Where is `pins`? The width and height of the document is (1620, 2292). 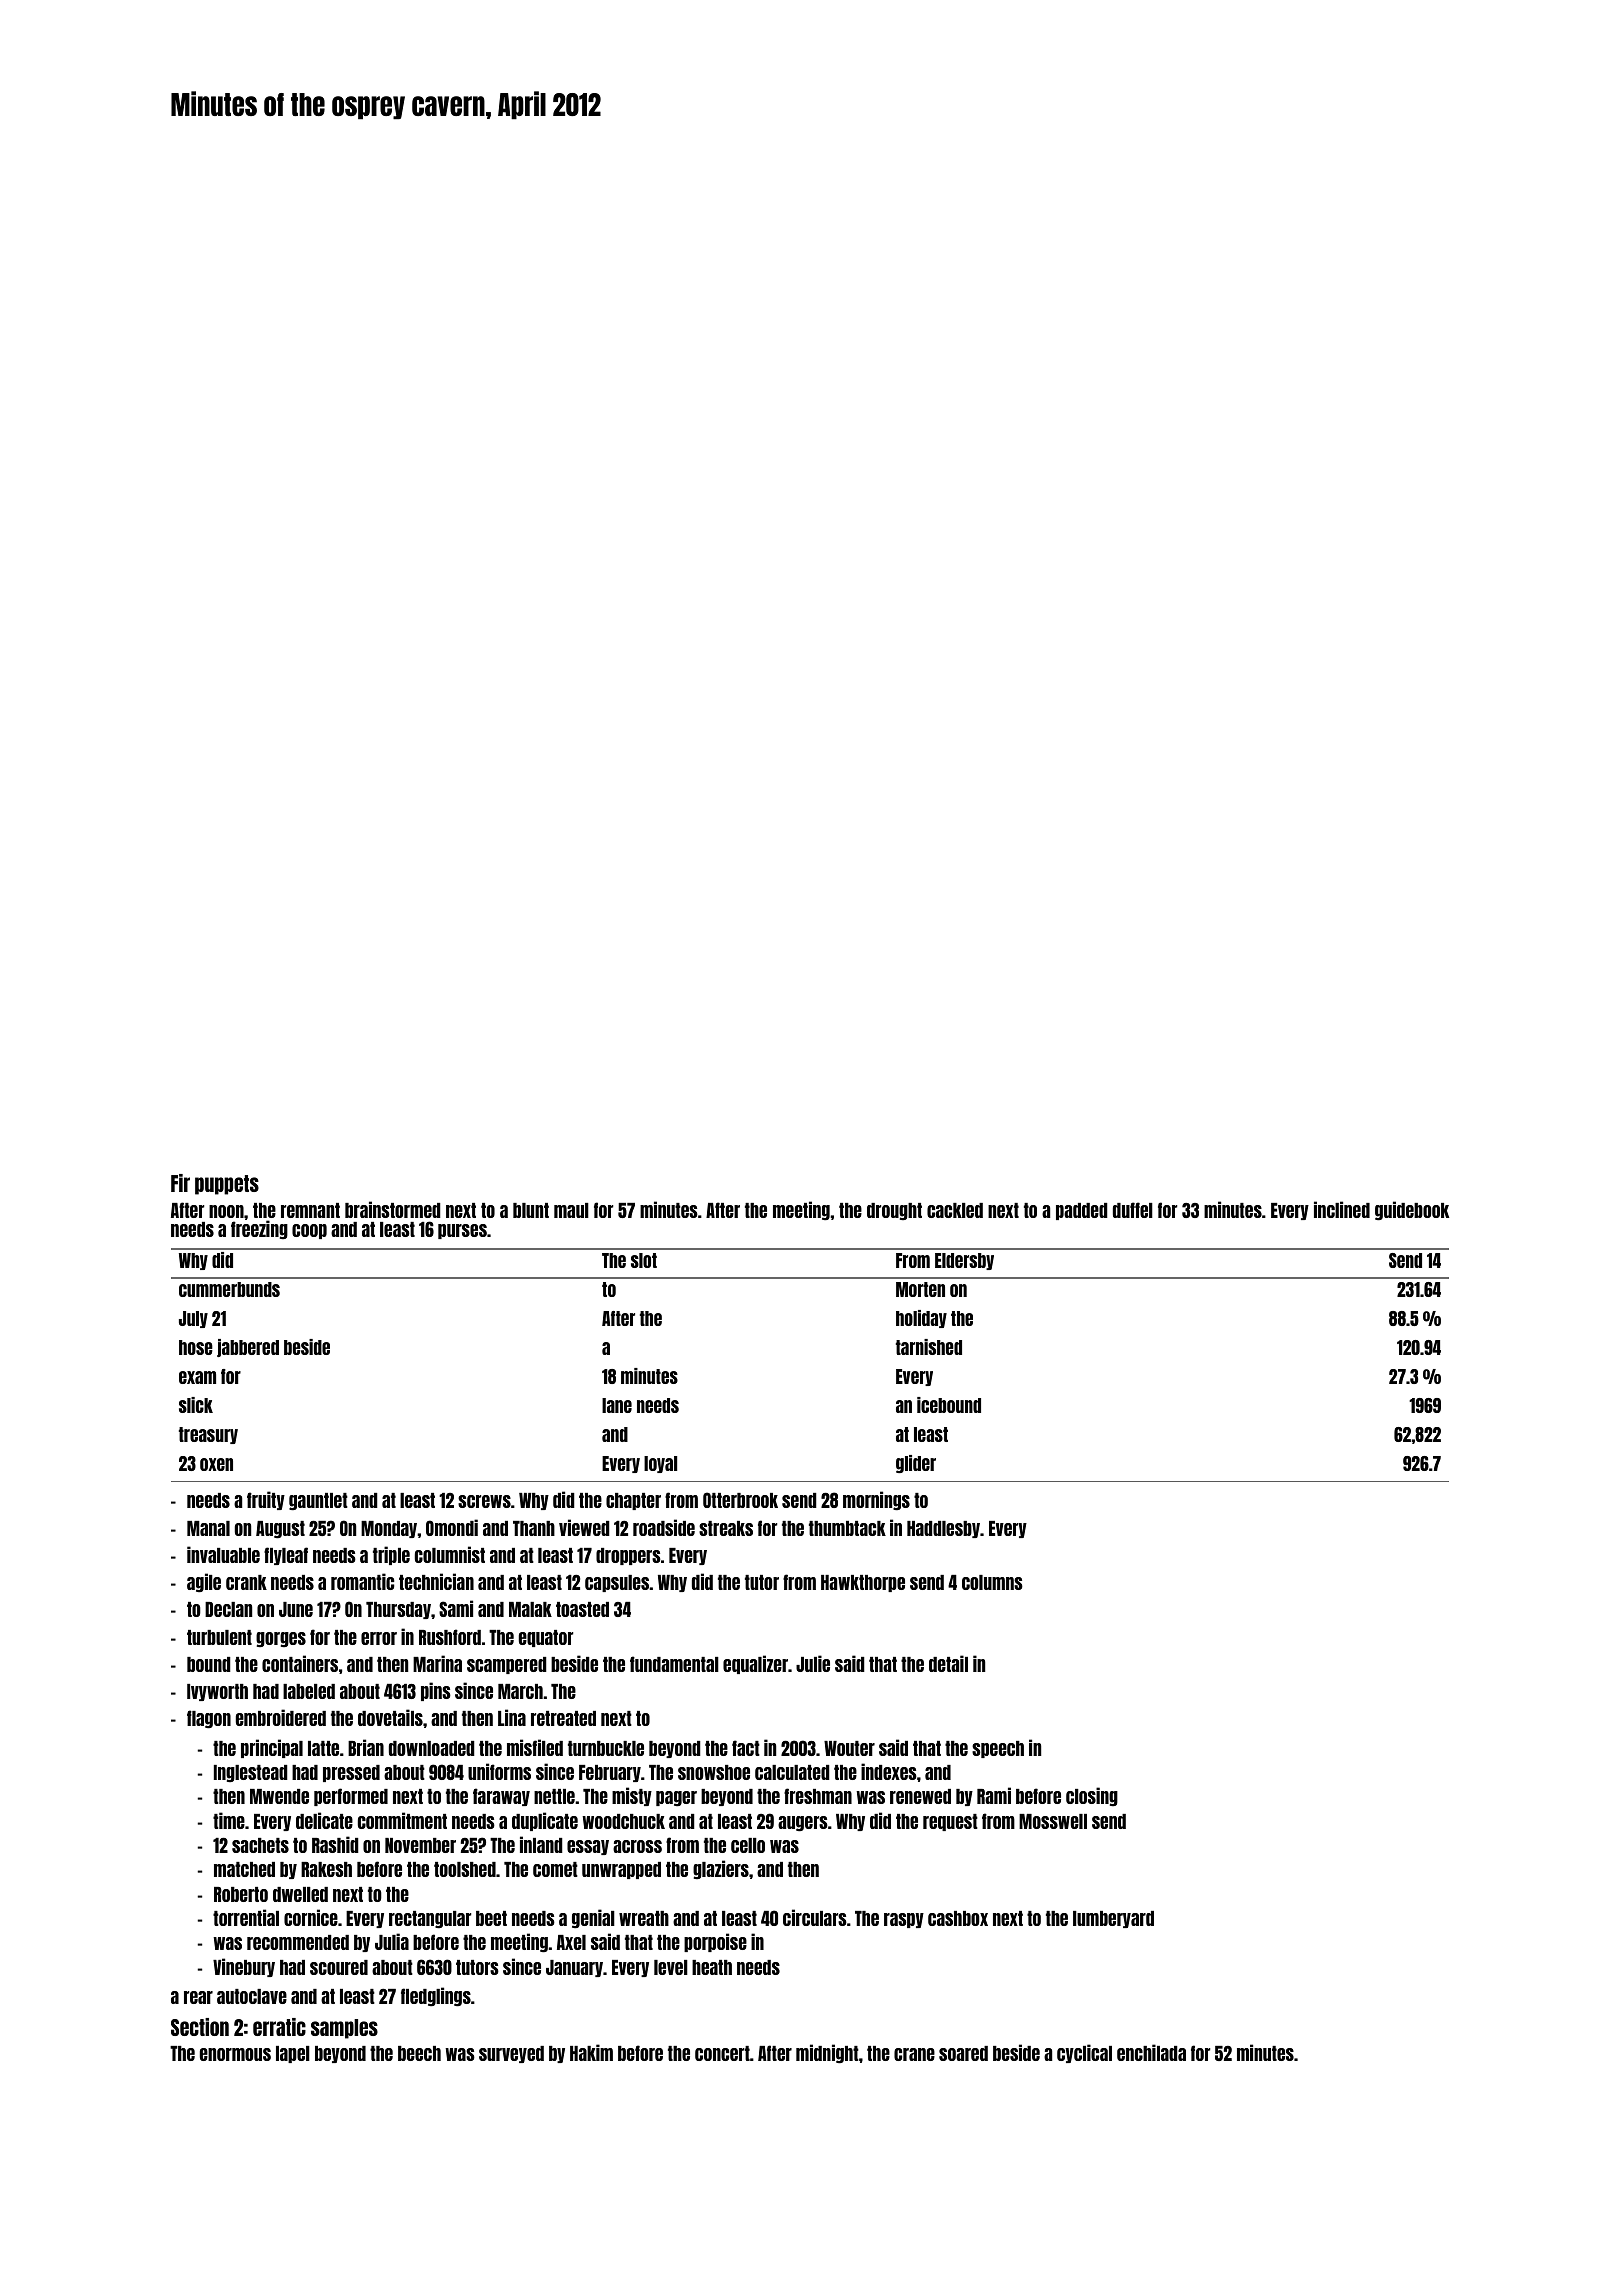
pins is located at coordinates (436, 1691).
